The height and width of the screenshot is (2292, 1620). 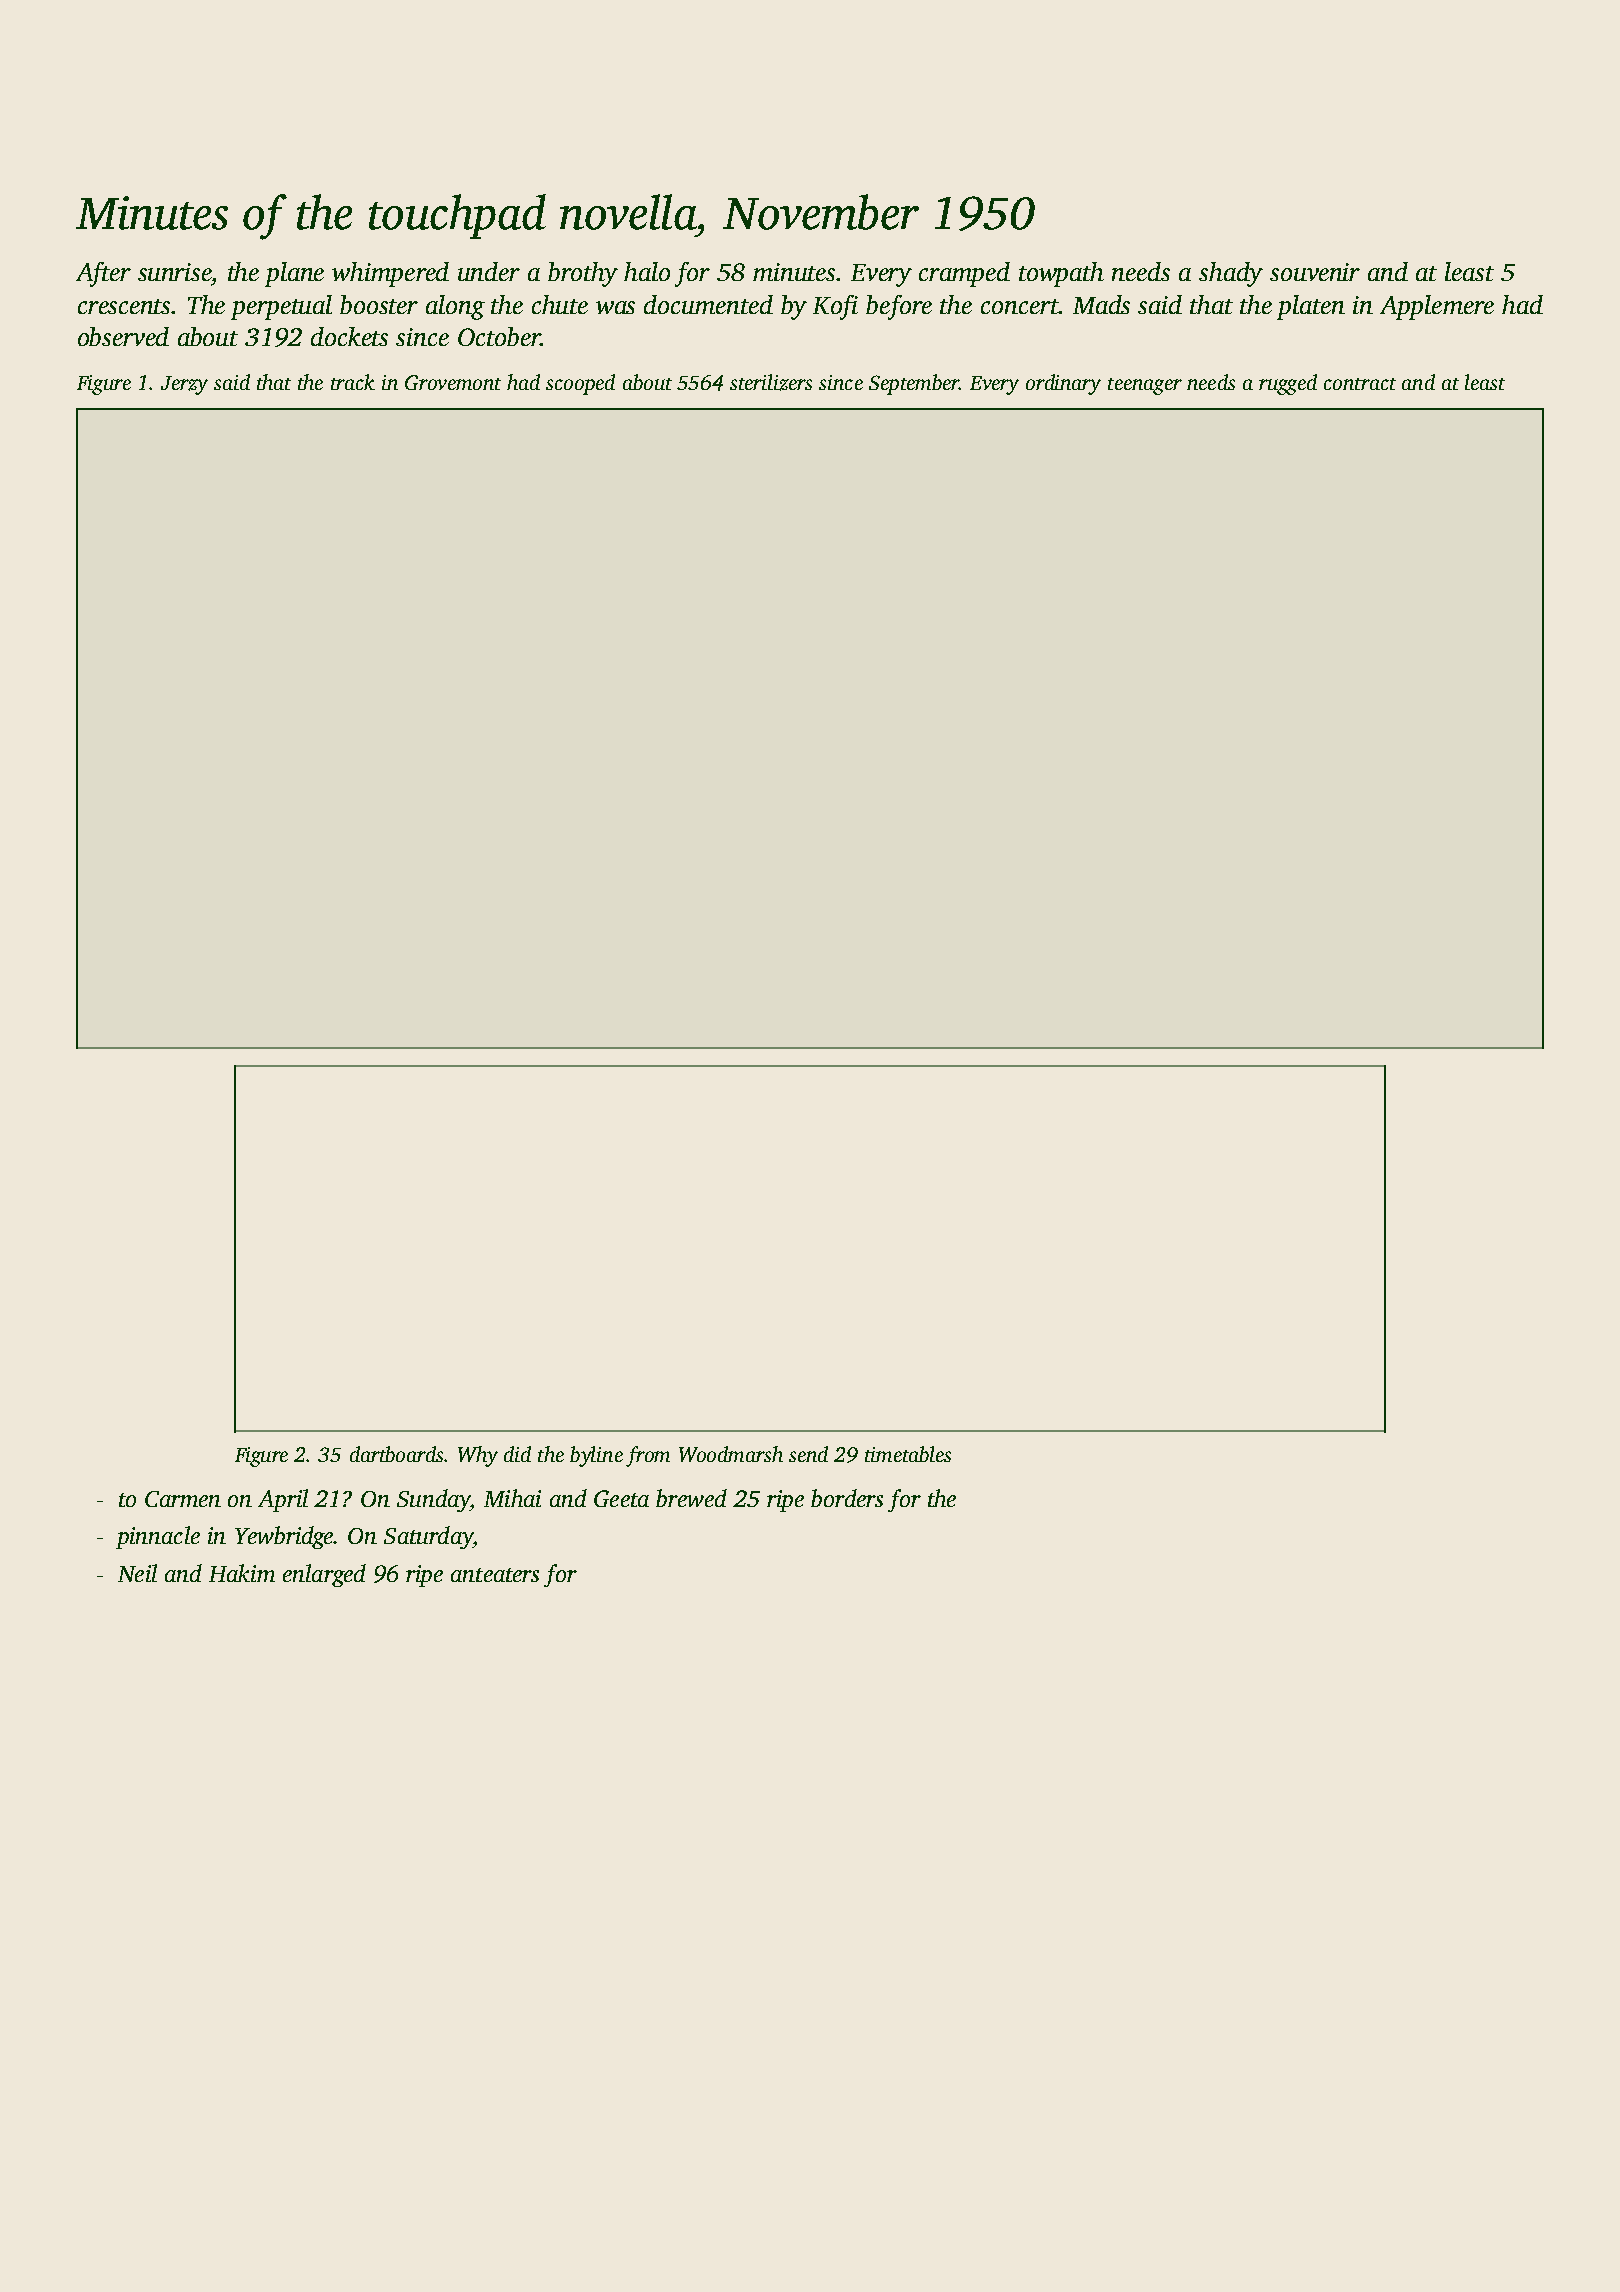 I want to click on track, so click(x=353, y=382).
